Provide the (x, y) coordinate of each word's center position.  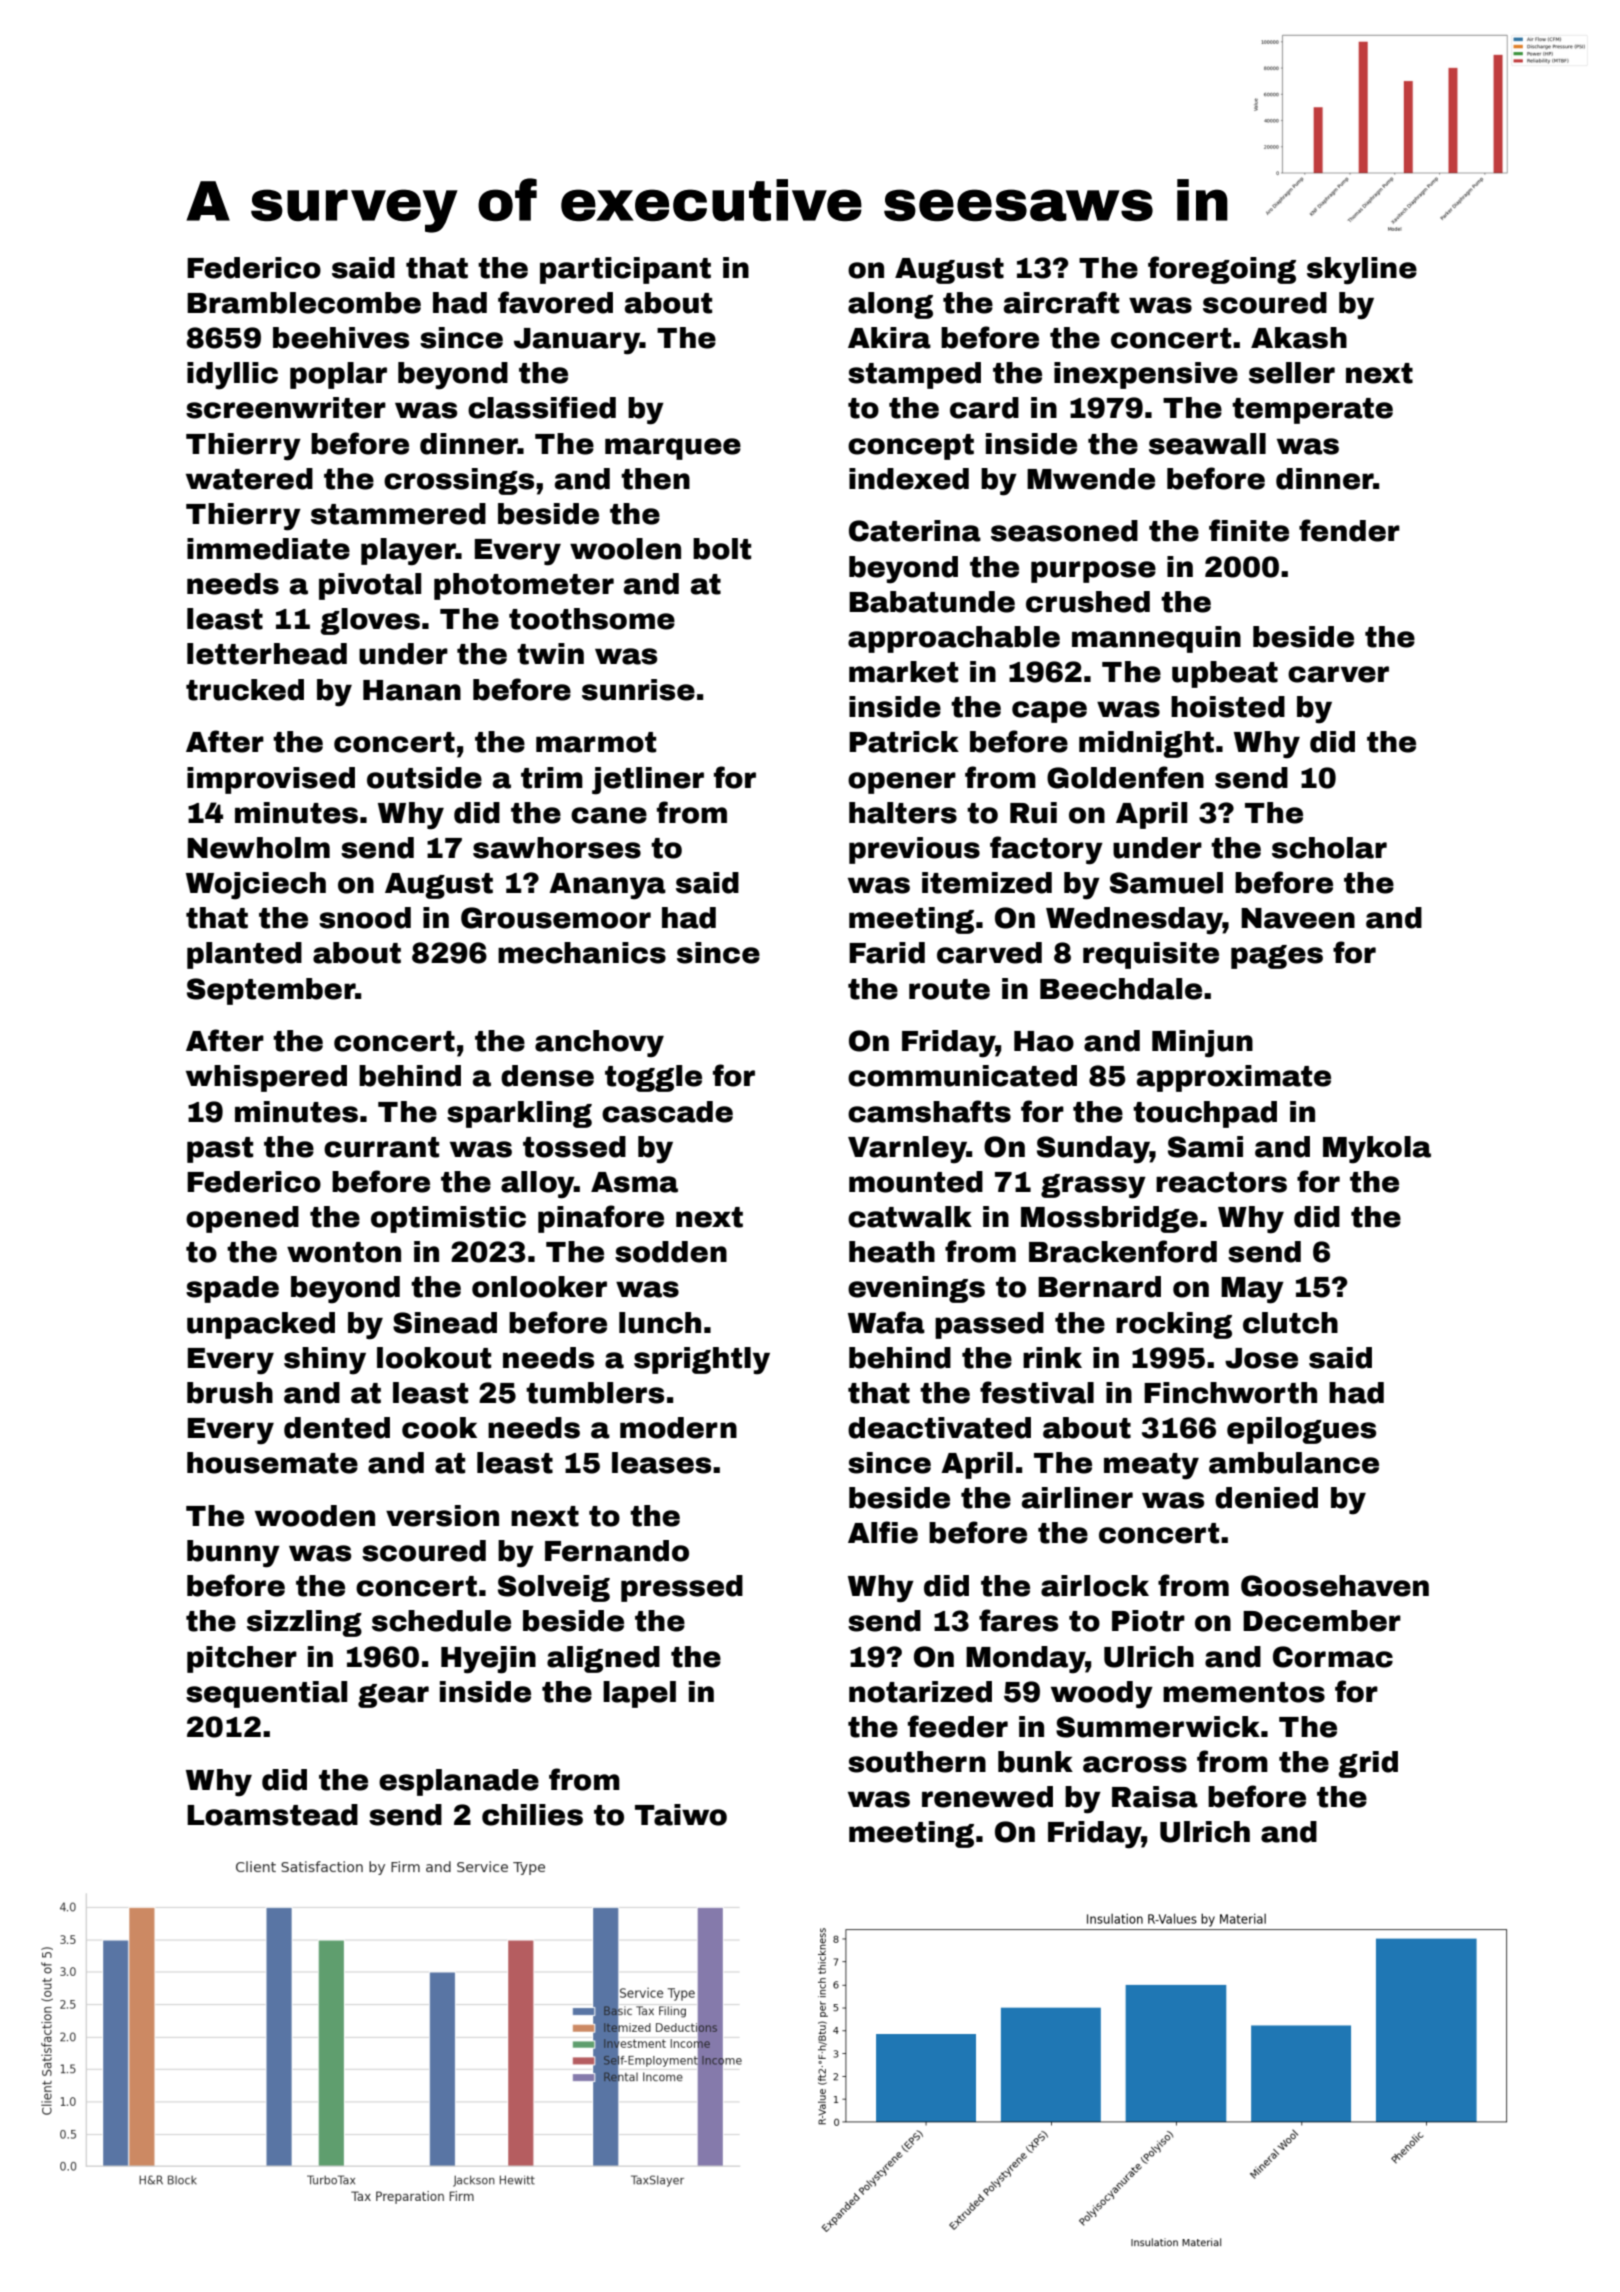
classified (542, 407)
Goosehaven (1335, 1586)
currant (381, 1147)
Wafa (886, 1322)
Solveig (554, 1588)
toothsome (592, 619)
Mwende (1091, 479)
